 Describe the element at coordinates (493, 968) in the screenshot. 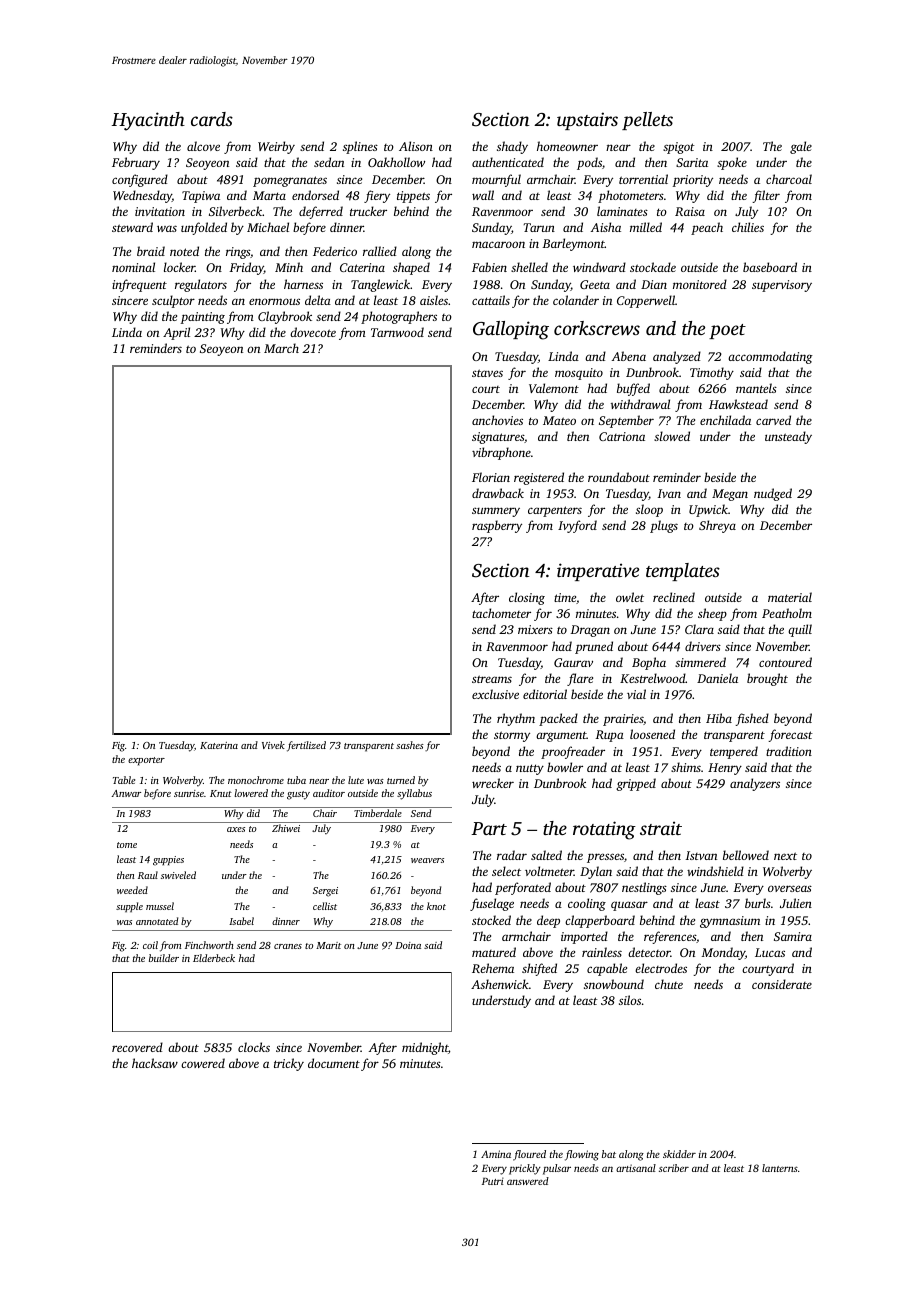

I see `Rehema` at that location.
